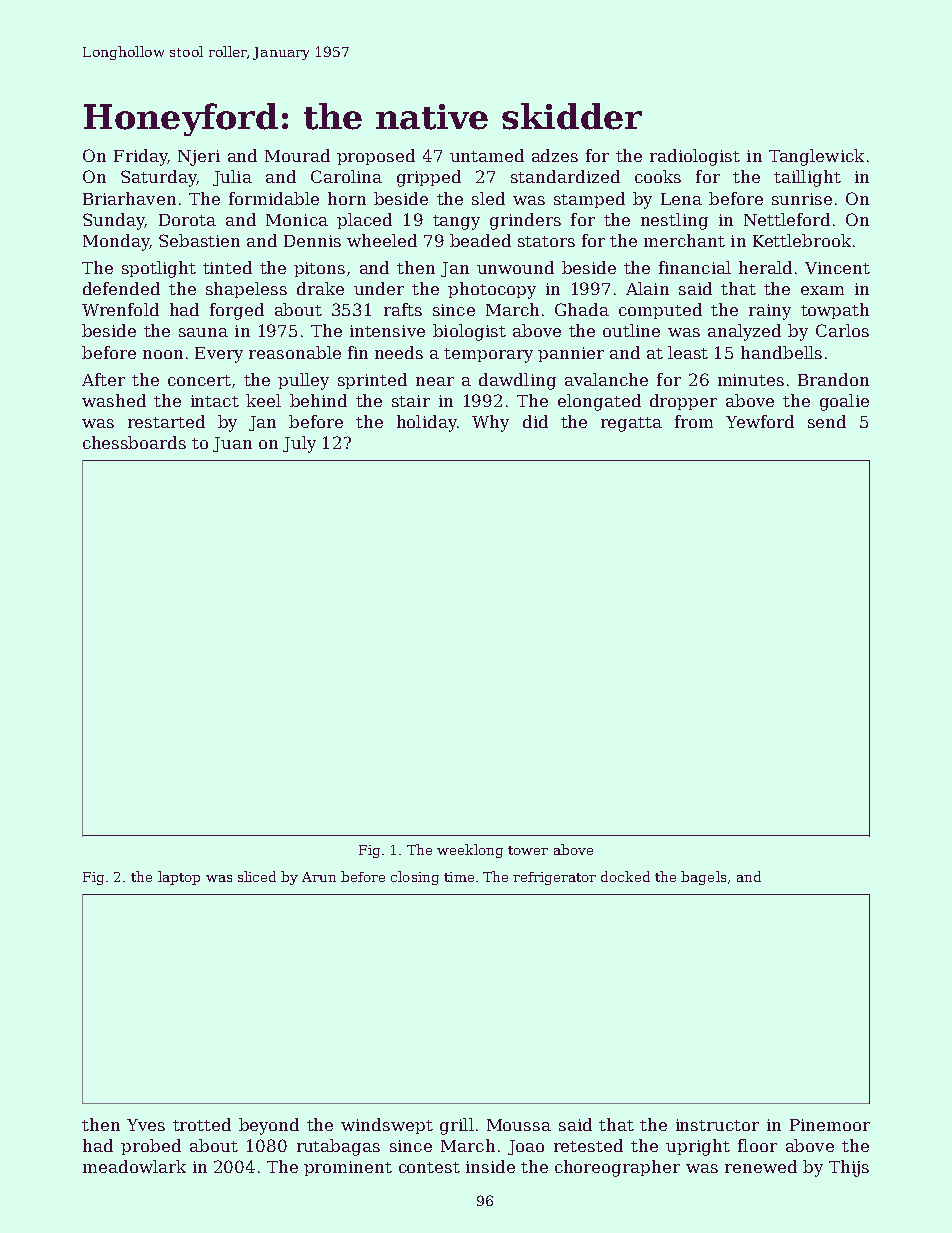 This screenshot has height=1233, width=952. Describe the element at coordinates (526, 1147) in the screenshot. I see `Joao` at that location.
